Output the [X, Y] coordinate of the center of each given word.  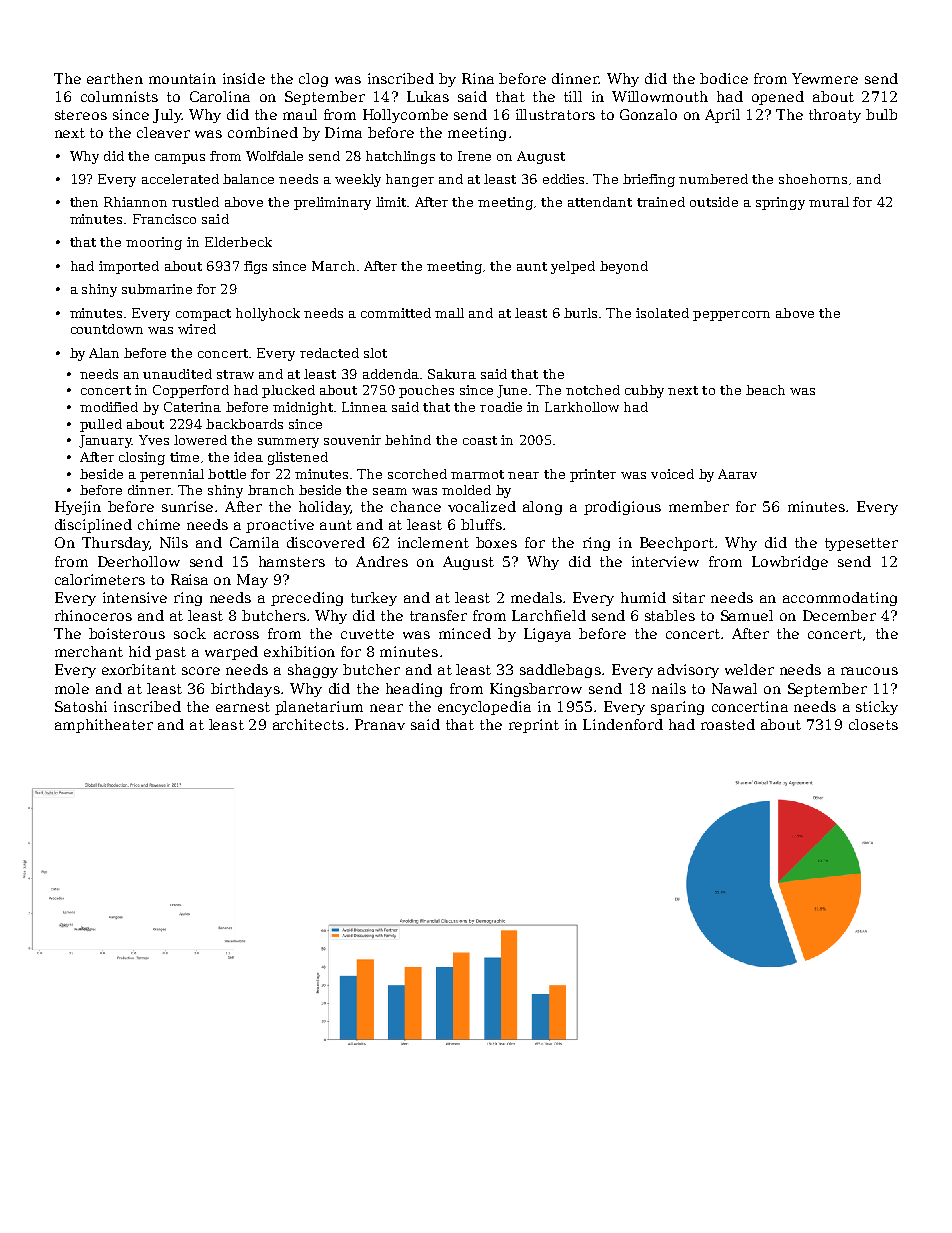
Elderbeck [238, 242]
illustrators [555, 114]
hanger [410, 180]
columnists [119, 96]
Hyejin [78, 508]
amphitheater [104, 726]
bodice [724, 78]
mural [829, 202]
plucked [288, 391]
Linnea [364, 407]
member [699, 506]
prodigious [622, 508]
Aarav [737, 474]
